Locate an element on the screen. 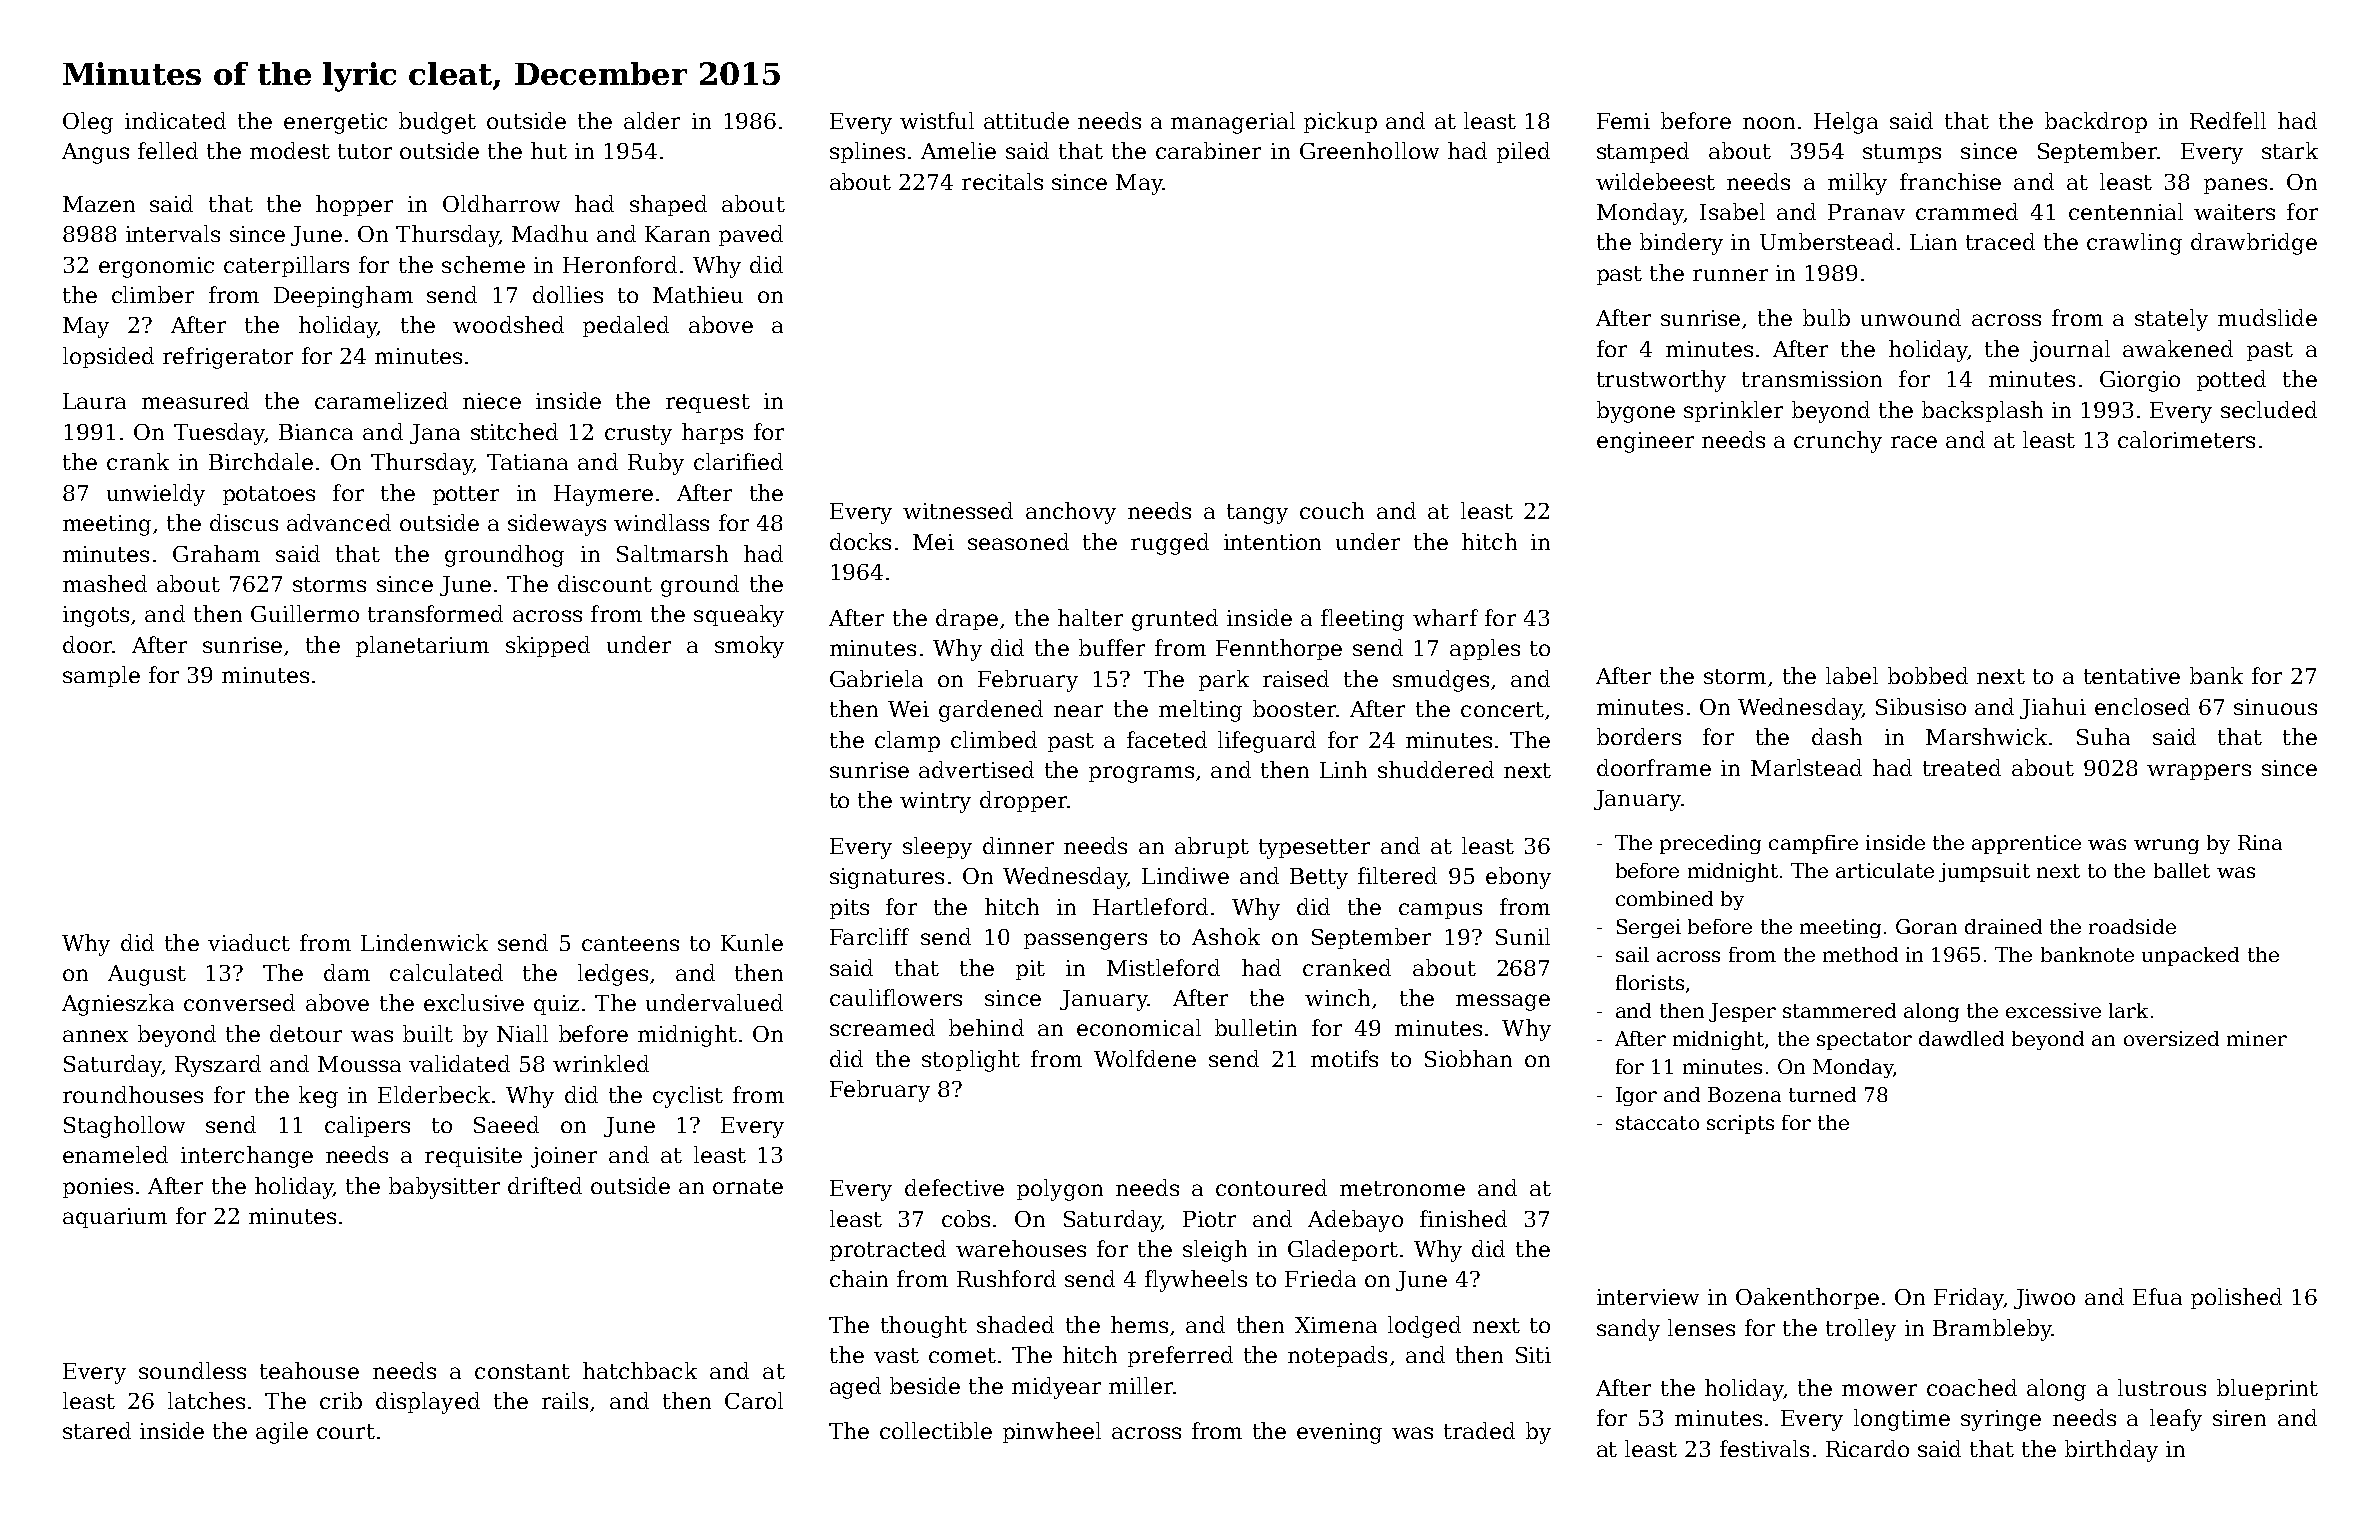 The image size is (2380, 1540). birthday is located at coordinates (2111, 1451).
